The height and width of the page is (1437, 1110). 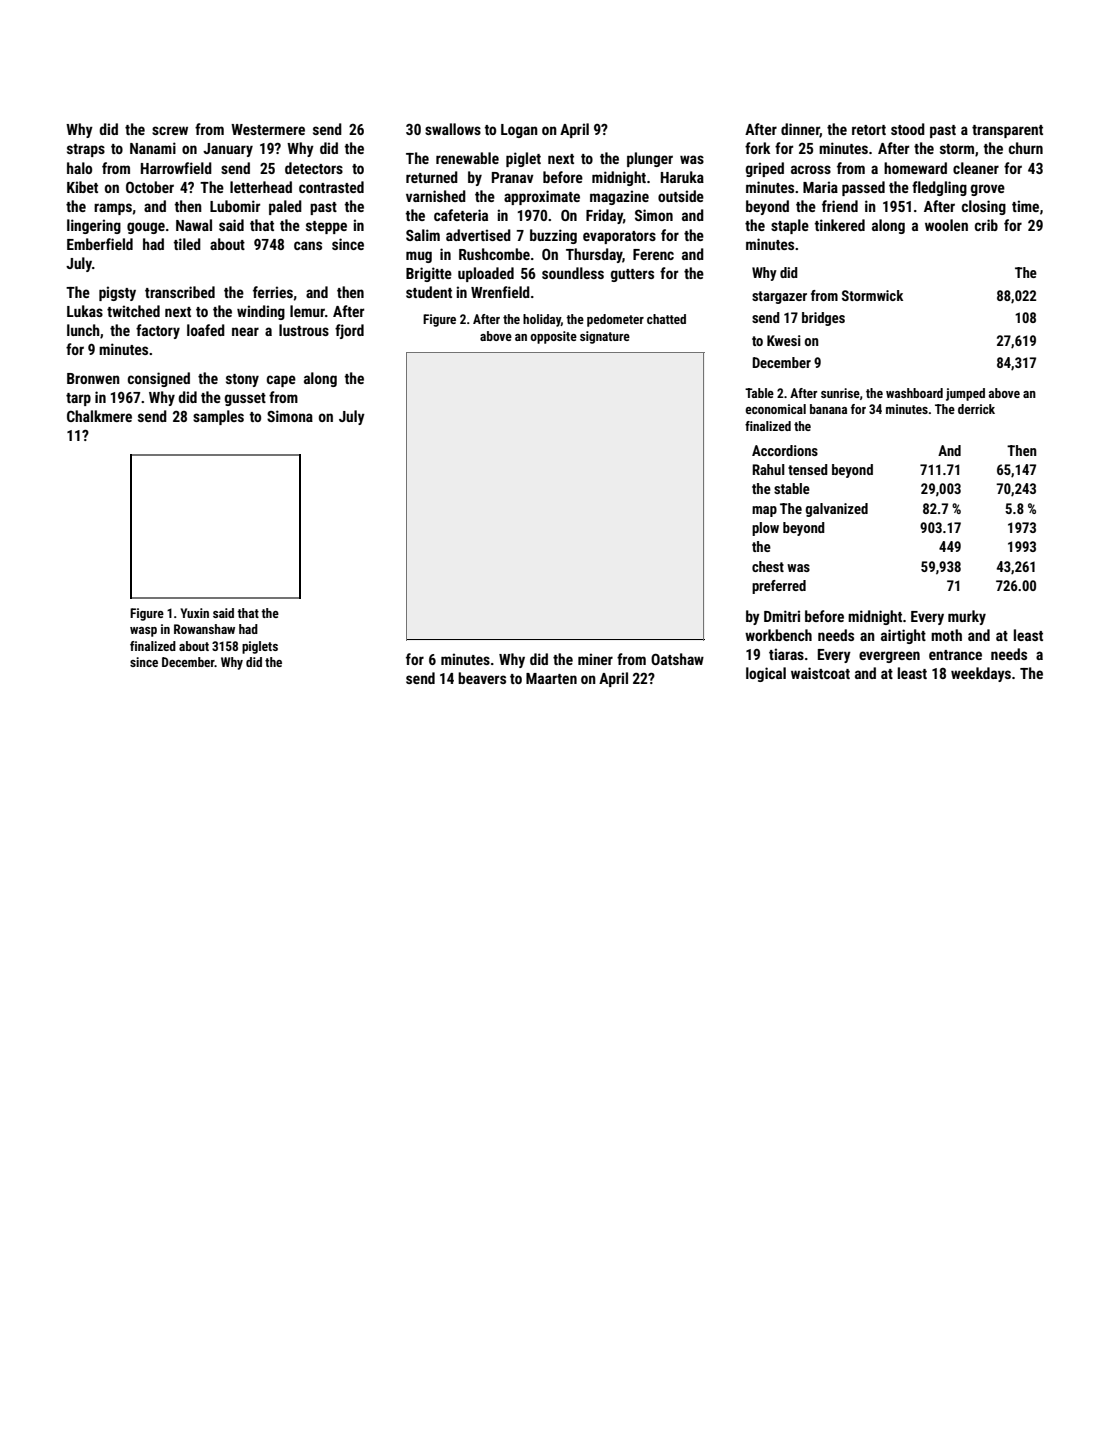 I want to click on wasp, so click(x=143, y=632).
